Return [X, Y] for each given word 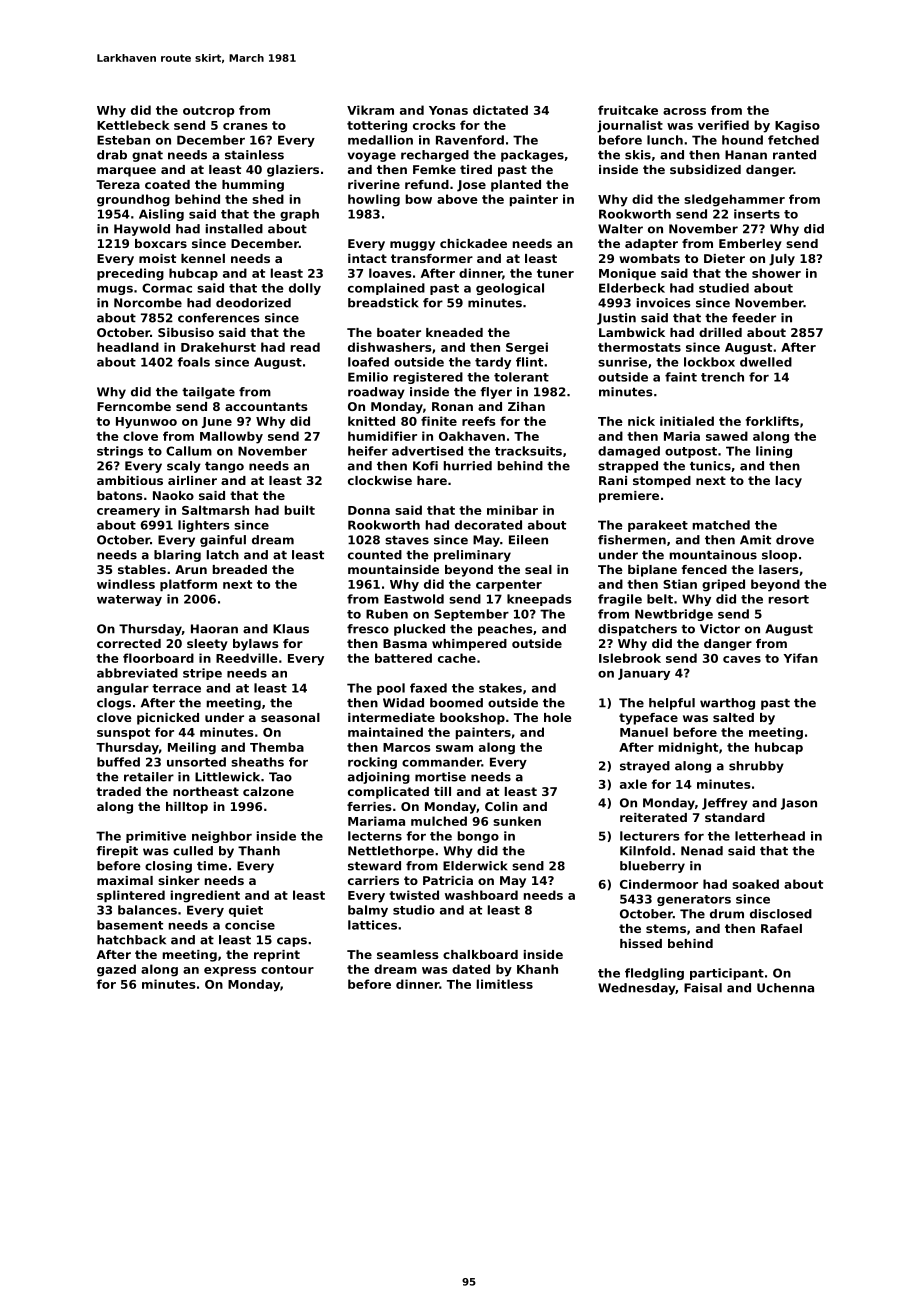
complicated [388, 793]
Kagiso [797, 126]
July [782, 260]
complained [386, 289]
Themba [277, 747]
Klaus [291, 629]
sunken [517, 821]
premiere [629, 497]
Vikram [370, 110]
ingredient [205, 896]
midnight [688, 748]
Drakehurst [218, 347]
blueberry [652, 867]
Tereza [118, 184]
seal [538, 569]
